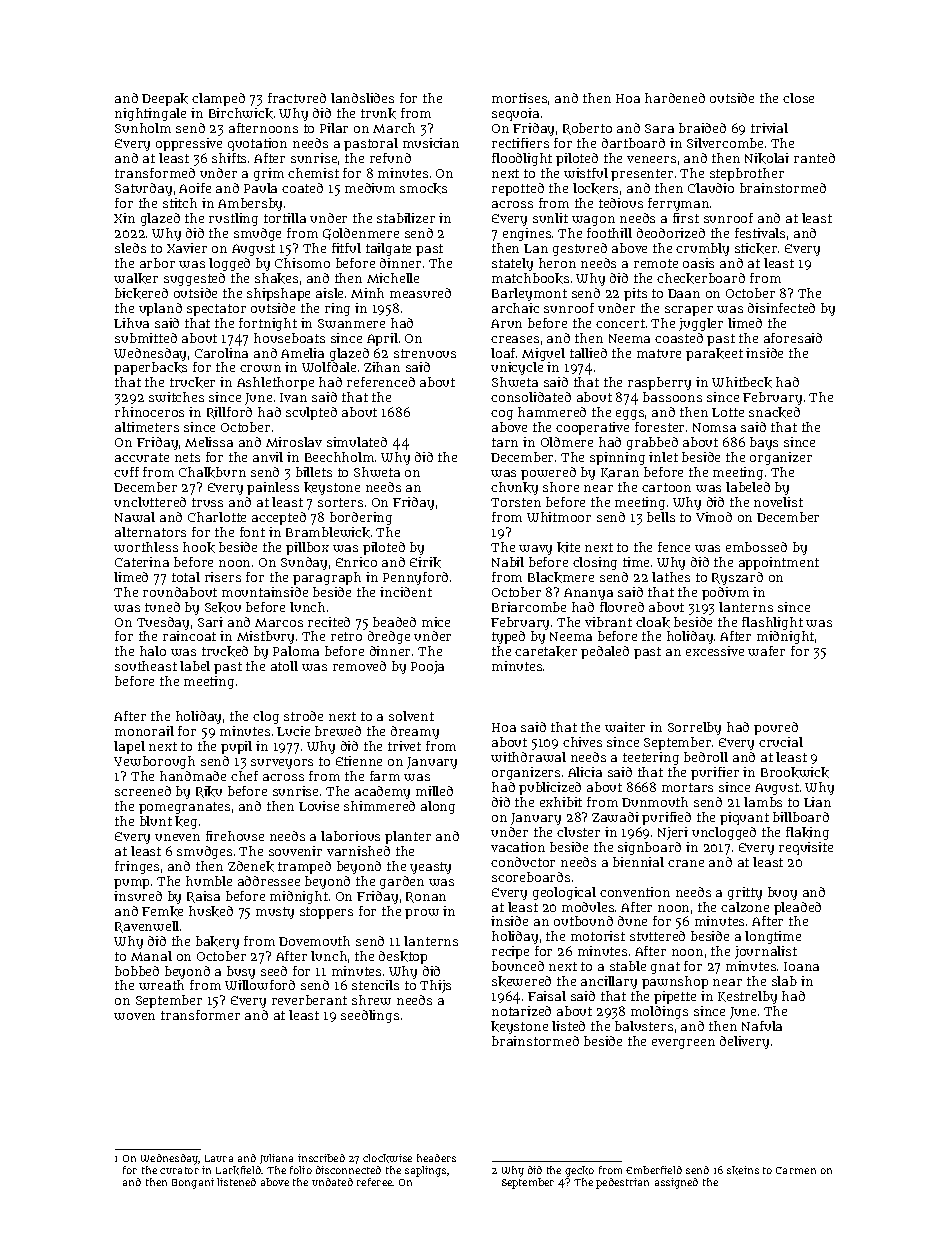  What do you see at coordinates (781, 308) in the screenshot?
I see `disinfected` at bounding box center [781, 308].
